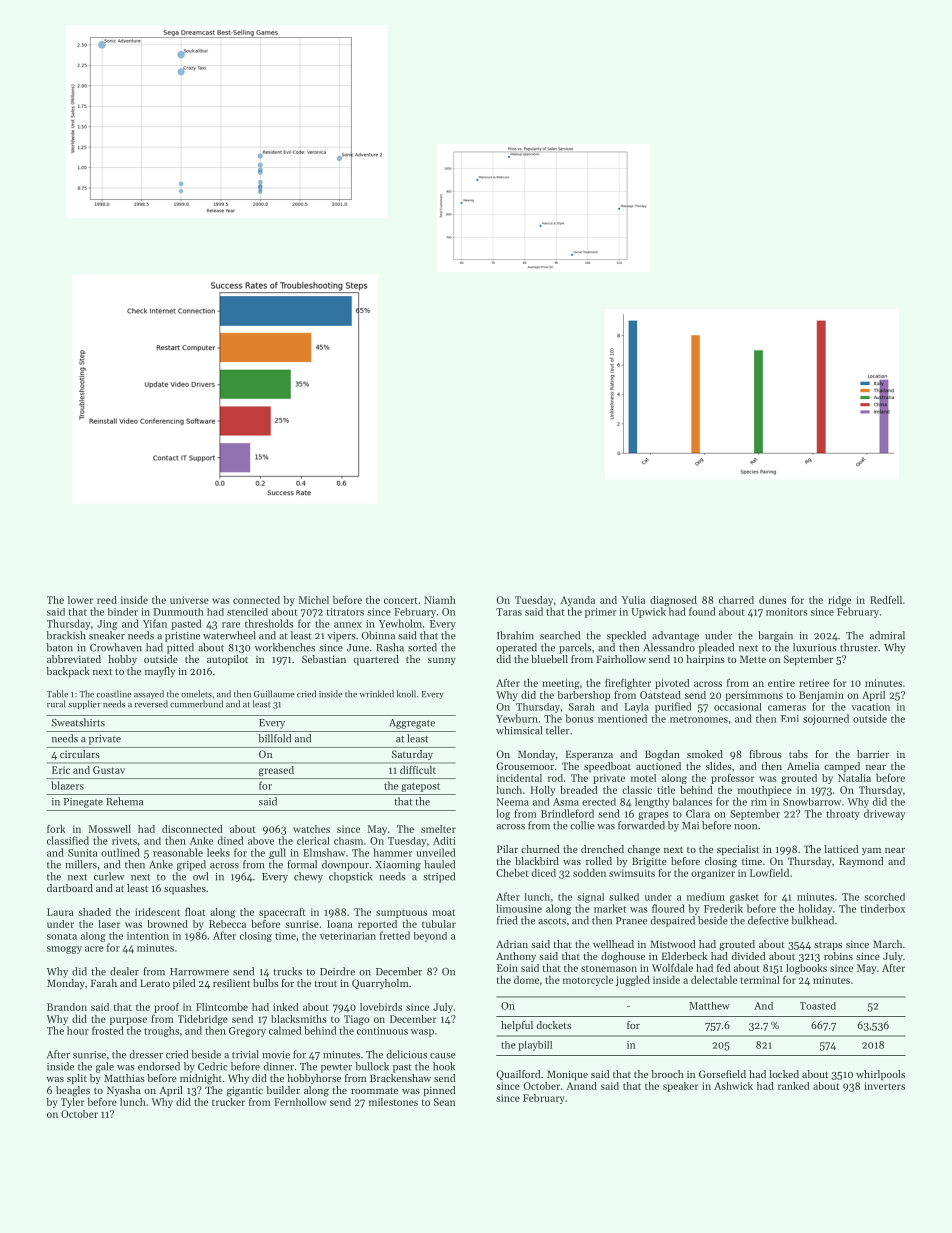 The width and height of the page is (952, 1233). I want to click on Sean, so click(444, 1102).
